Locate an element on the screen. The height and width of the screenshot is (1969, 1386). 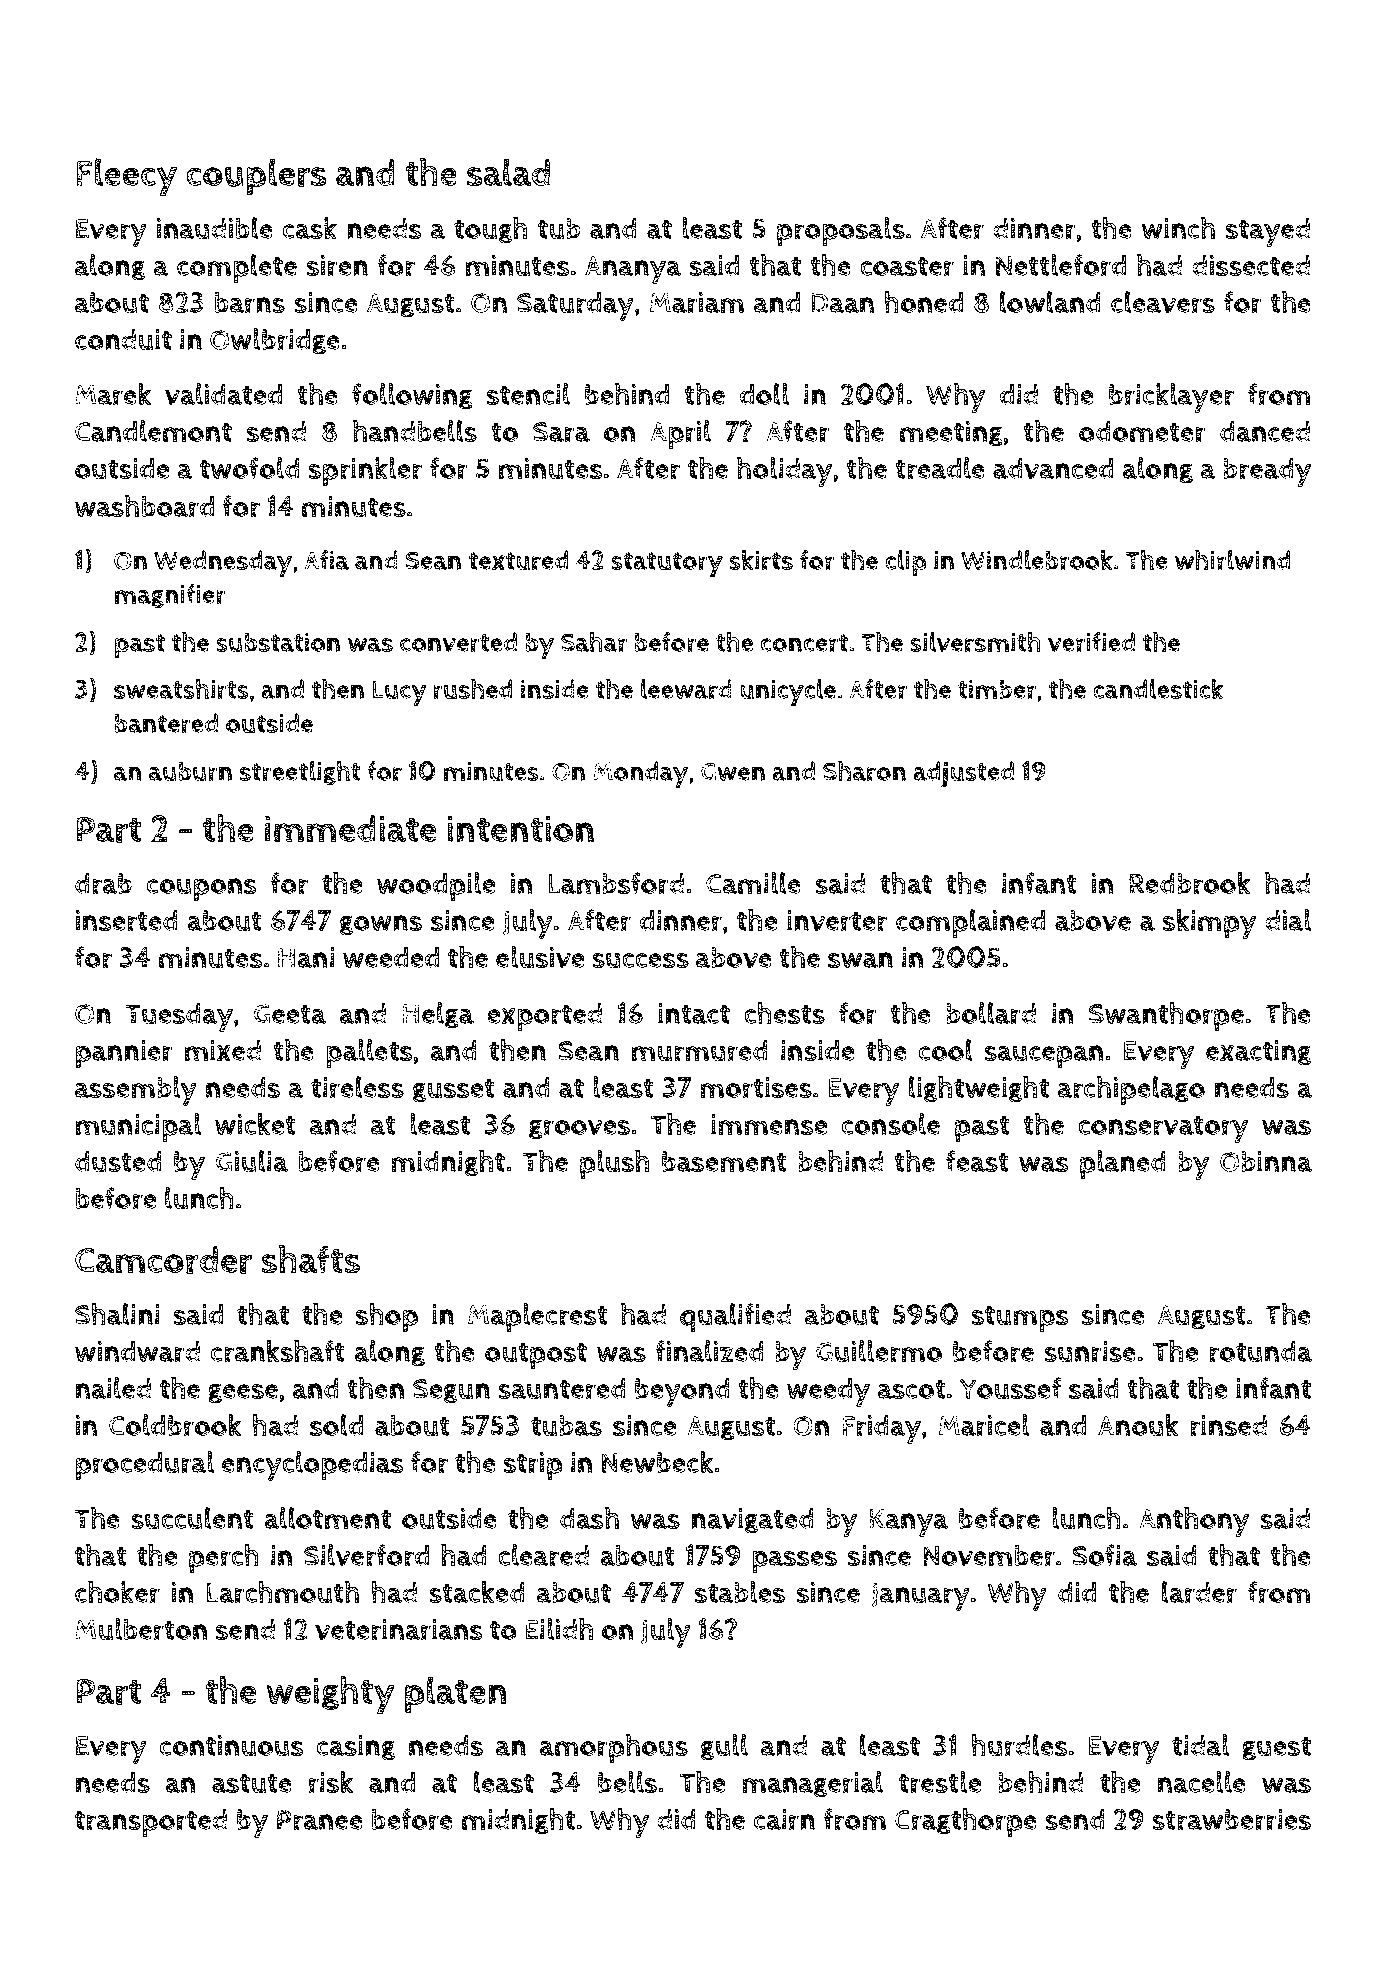
cleared is located at coordinates (543, 1555).
